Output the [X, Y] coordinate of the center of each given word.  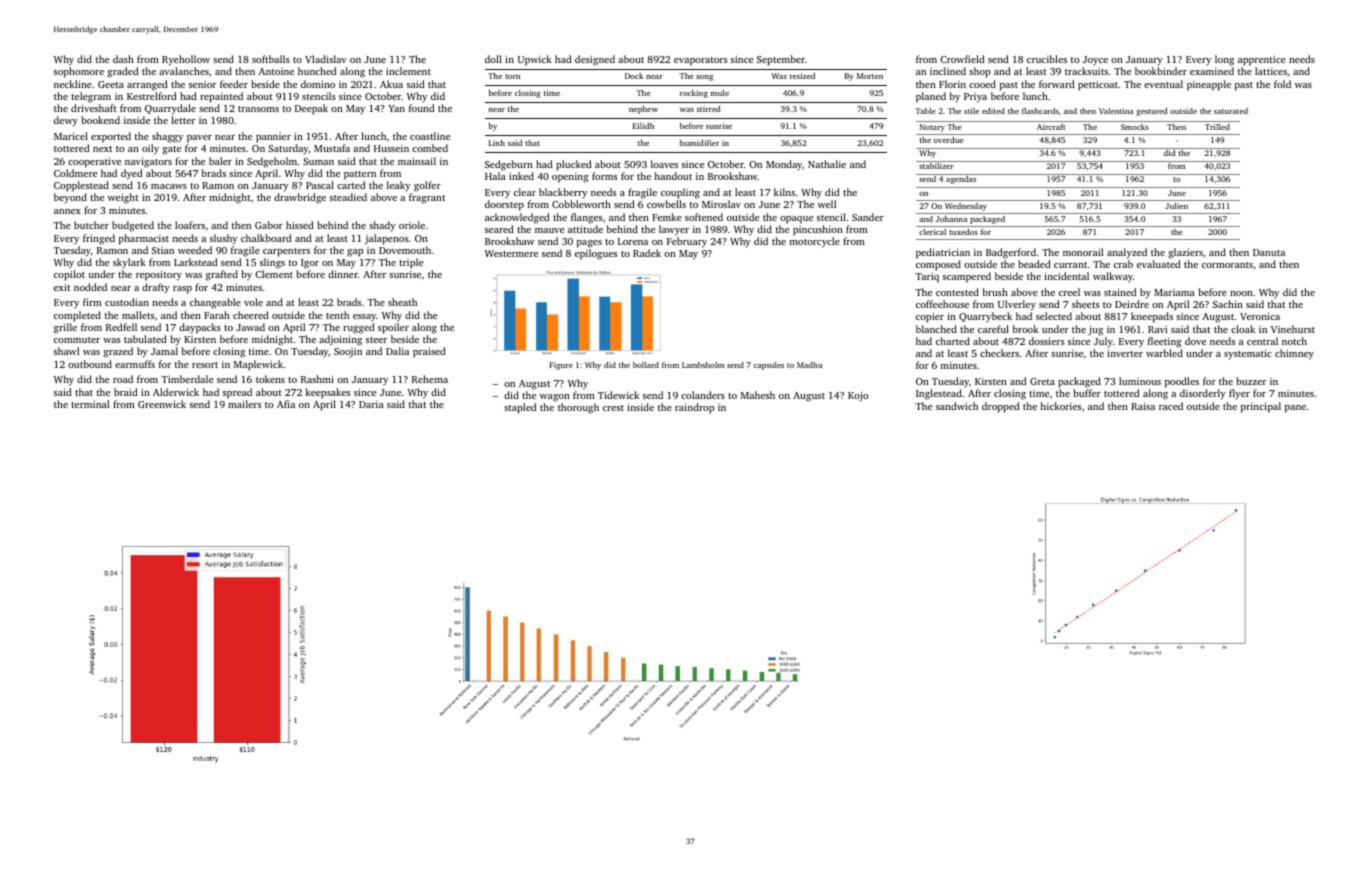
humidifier [699, 143]
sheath [402, 302]
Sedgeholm [272, 162]
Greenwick [162, 404]
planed [931, 97]
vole [253, 302]
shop [980, 72]
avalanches [184, 71]
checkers [999, 353]
